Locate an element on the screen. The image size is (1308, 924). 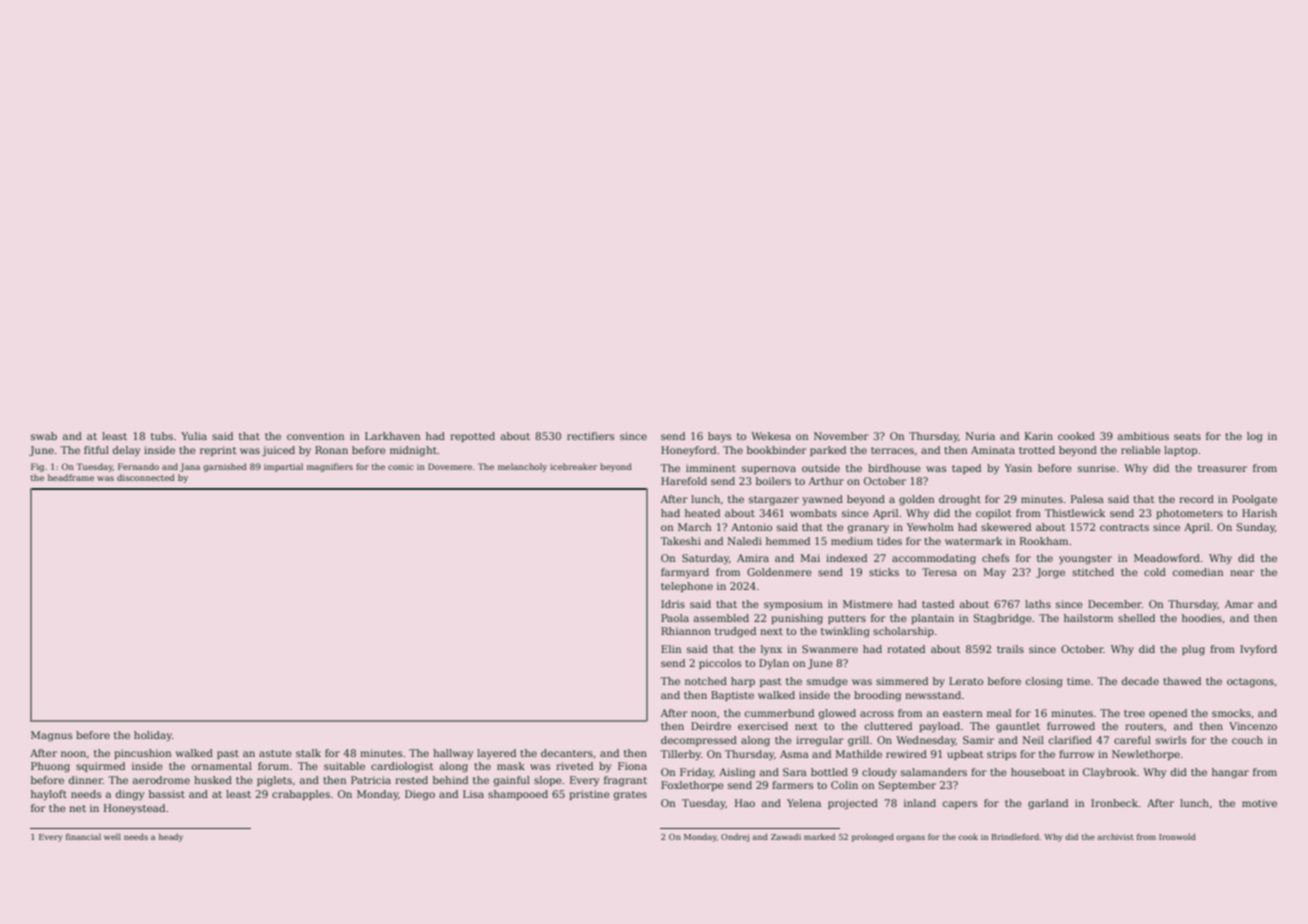
parked is located at coordinates (828, 451).
